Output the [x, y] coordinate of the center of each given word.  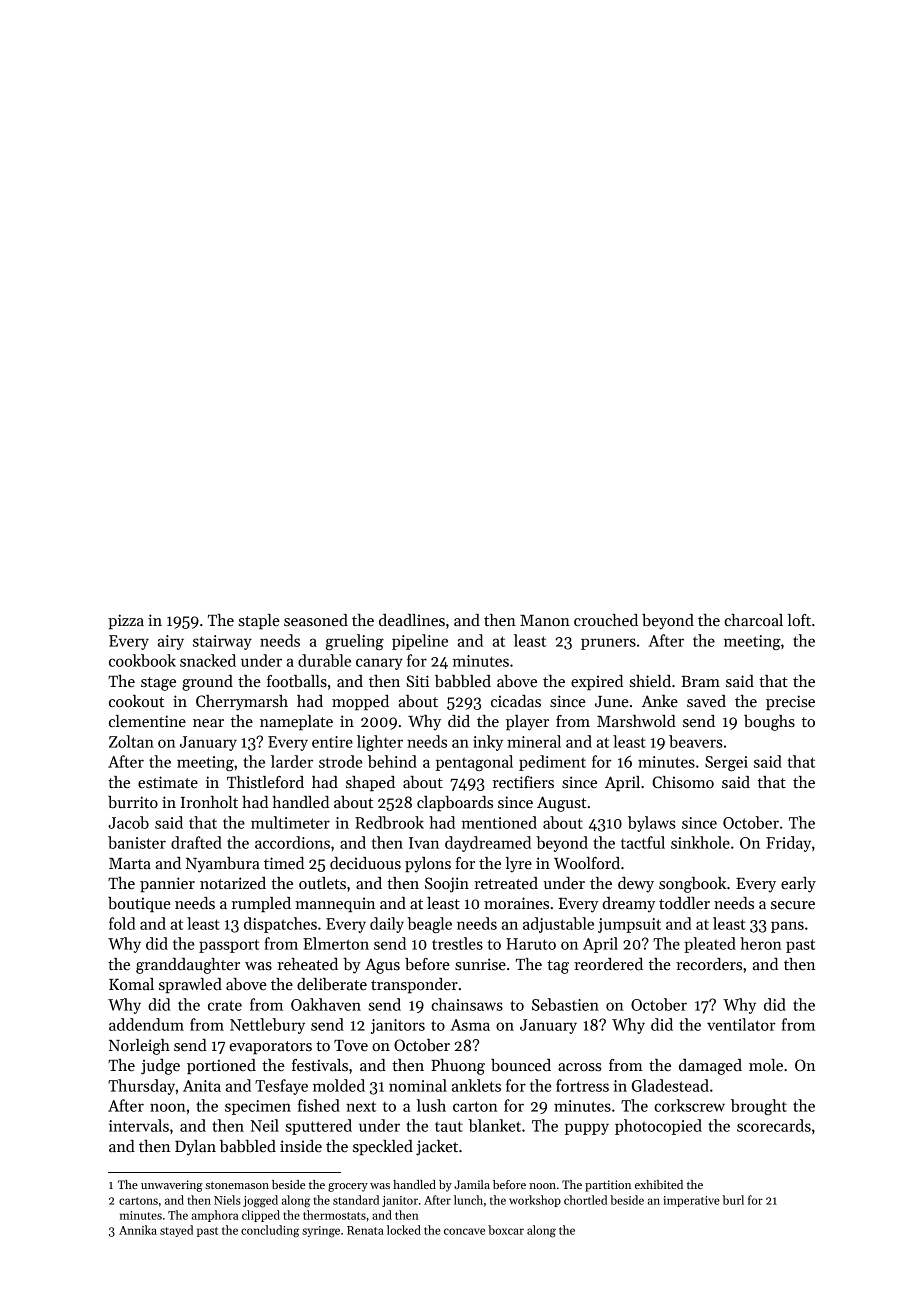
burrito [133, 802]
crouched [606, 620]
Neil [264, 1125]
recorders [709, 964]
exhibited [659, 1184]
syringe [321, 1232]
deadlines [412, 620]
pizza [126, 622]
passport [229, 946]
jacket [437, 1148]
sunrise [480, 964]
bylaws [652, 824]
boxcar [506, 1230]
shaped [370, 784]
